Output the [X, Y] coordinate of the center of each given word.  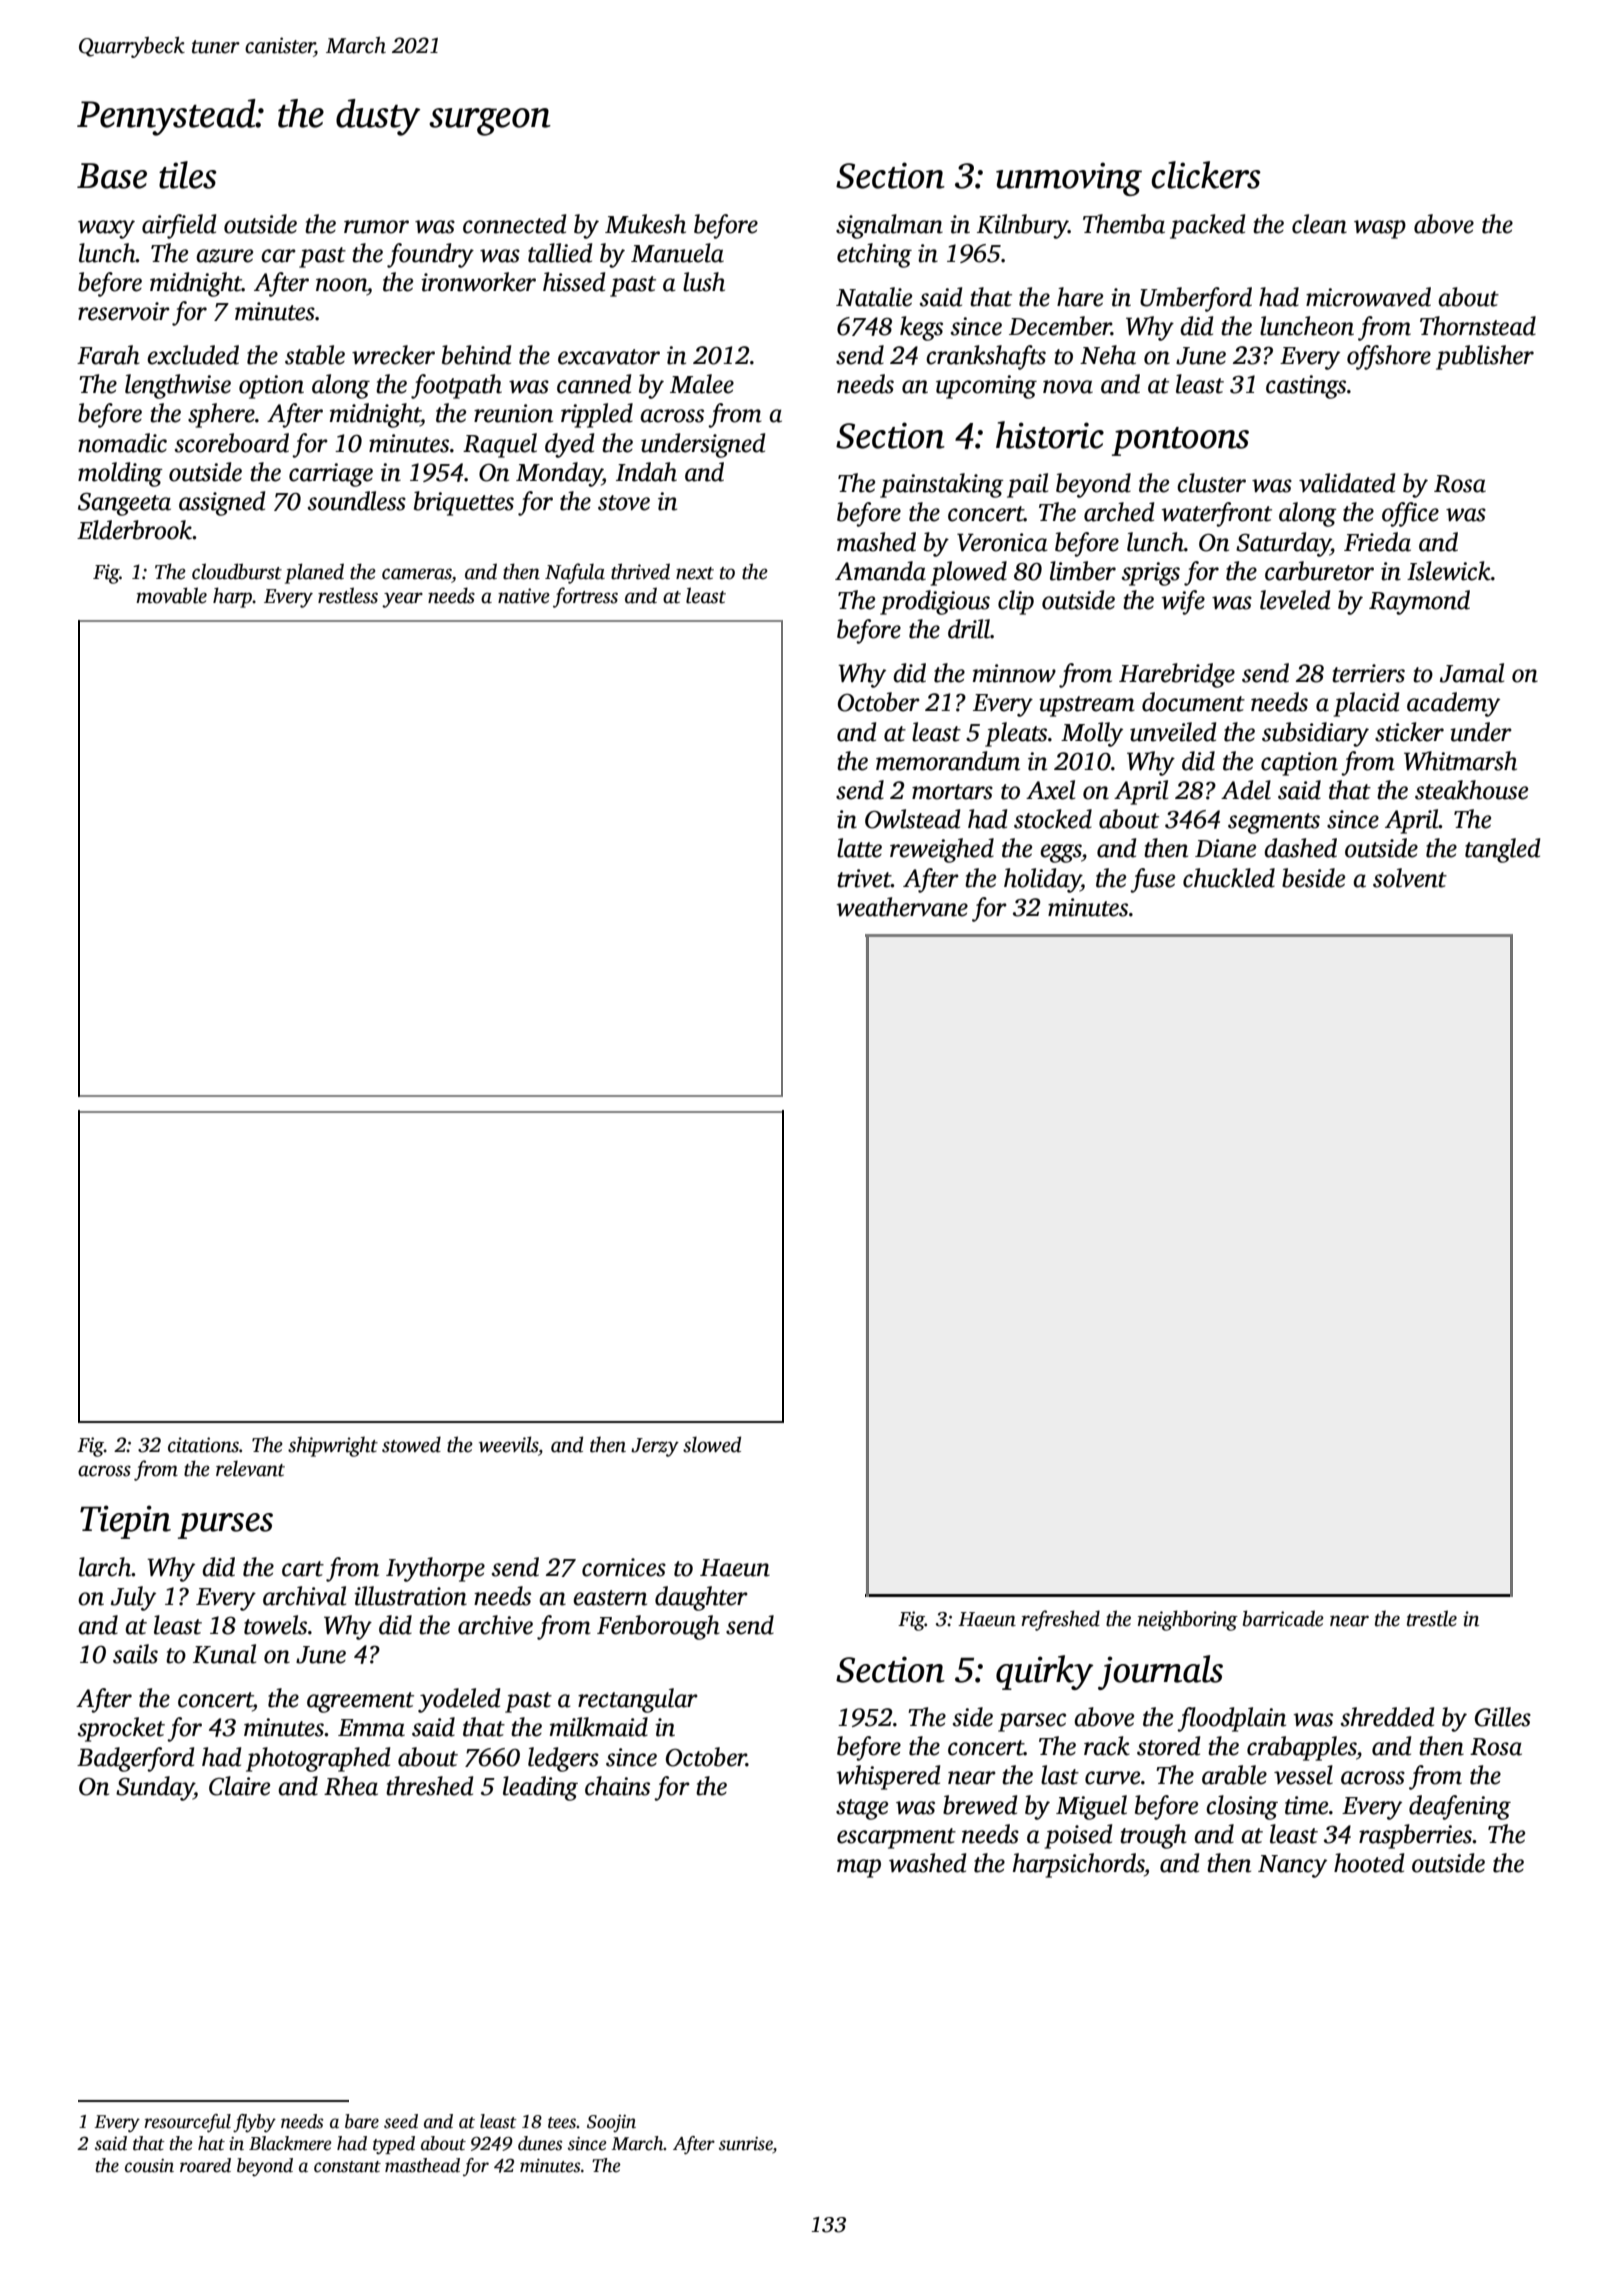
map [859, 1868]
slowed [712, 1444]
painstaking [942, 485]
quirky [1045, 1672]
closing [1242, 1807]
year [402, 600]
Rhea [351, 1786]
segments [1274, 823]
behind [476, 355]
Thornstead [1478, 326]
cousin [149, 2166]
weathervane [902, 907]
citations [203, 1445]
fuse [1152, 880]
